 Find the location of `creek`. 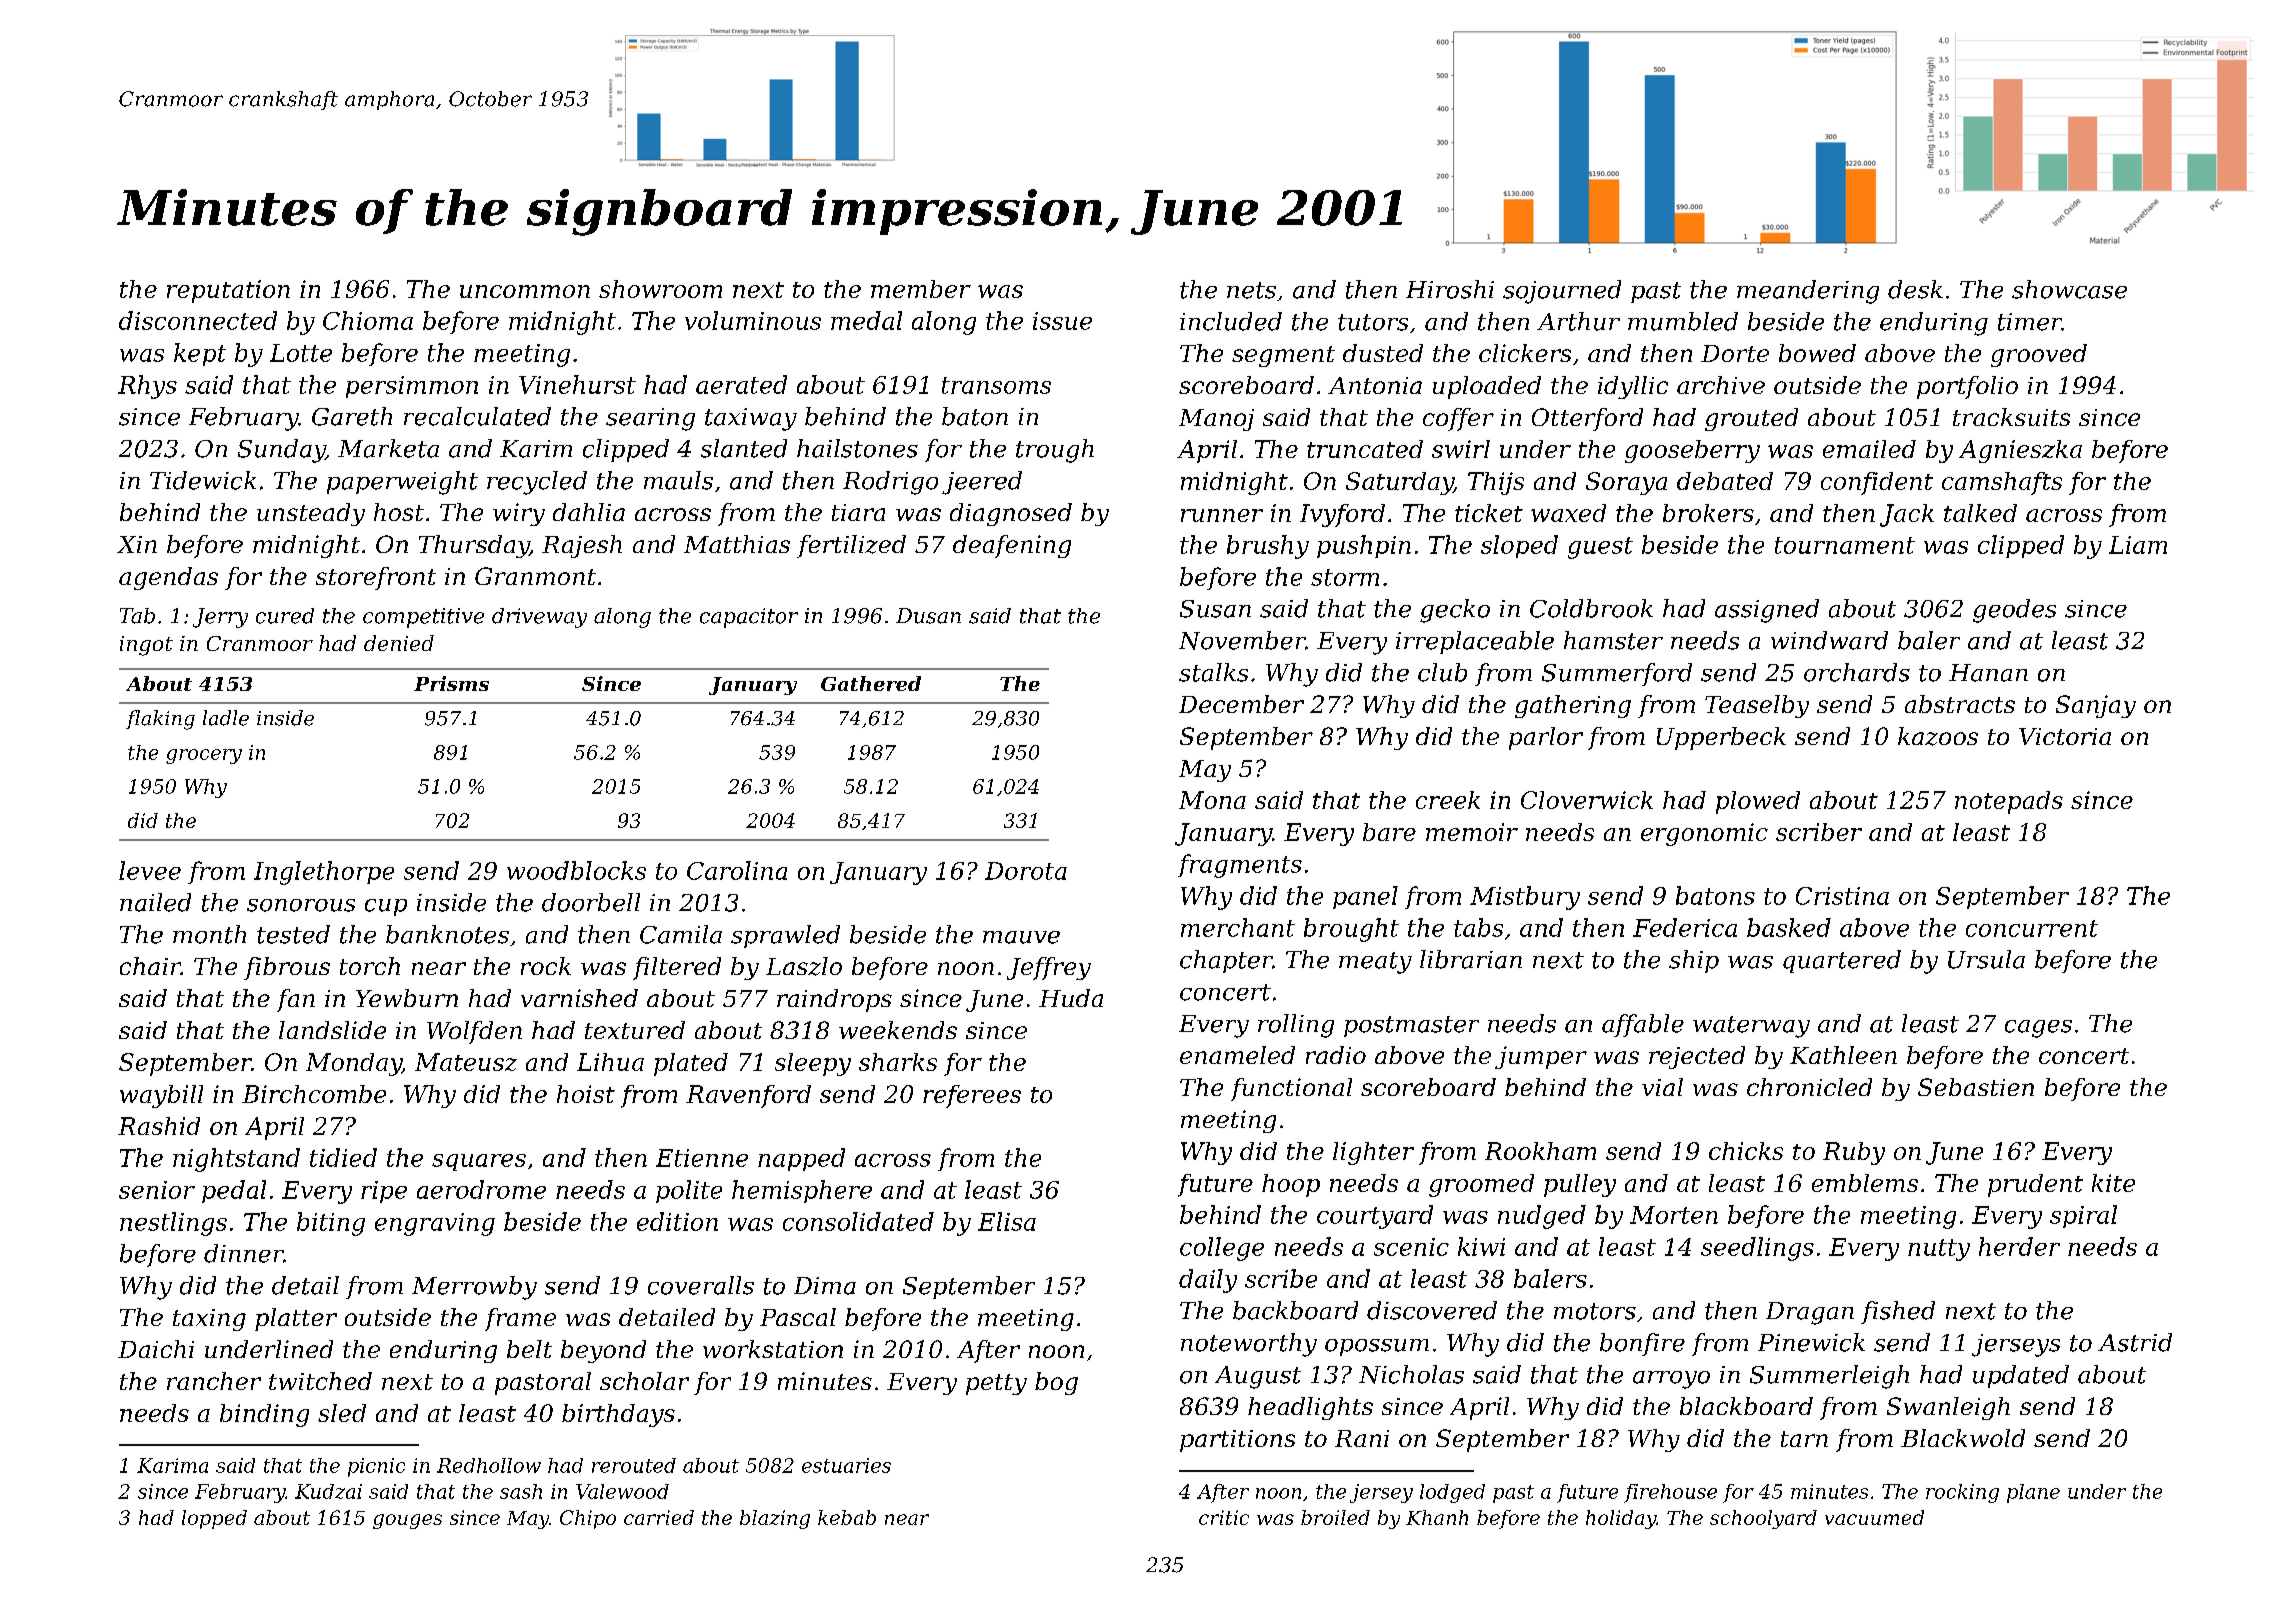

creek is located at coordinates (1448, 800).
